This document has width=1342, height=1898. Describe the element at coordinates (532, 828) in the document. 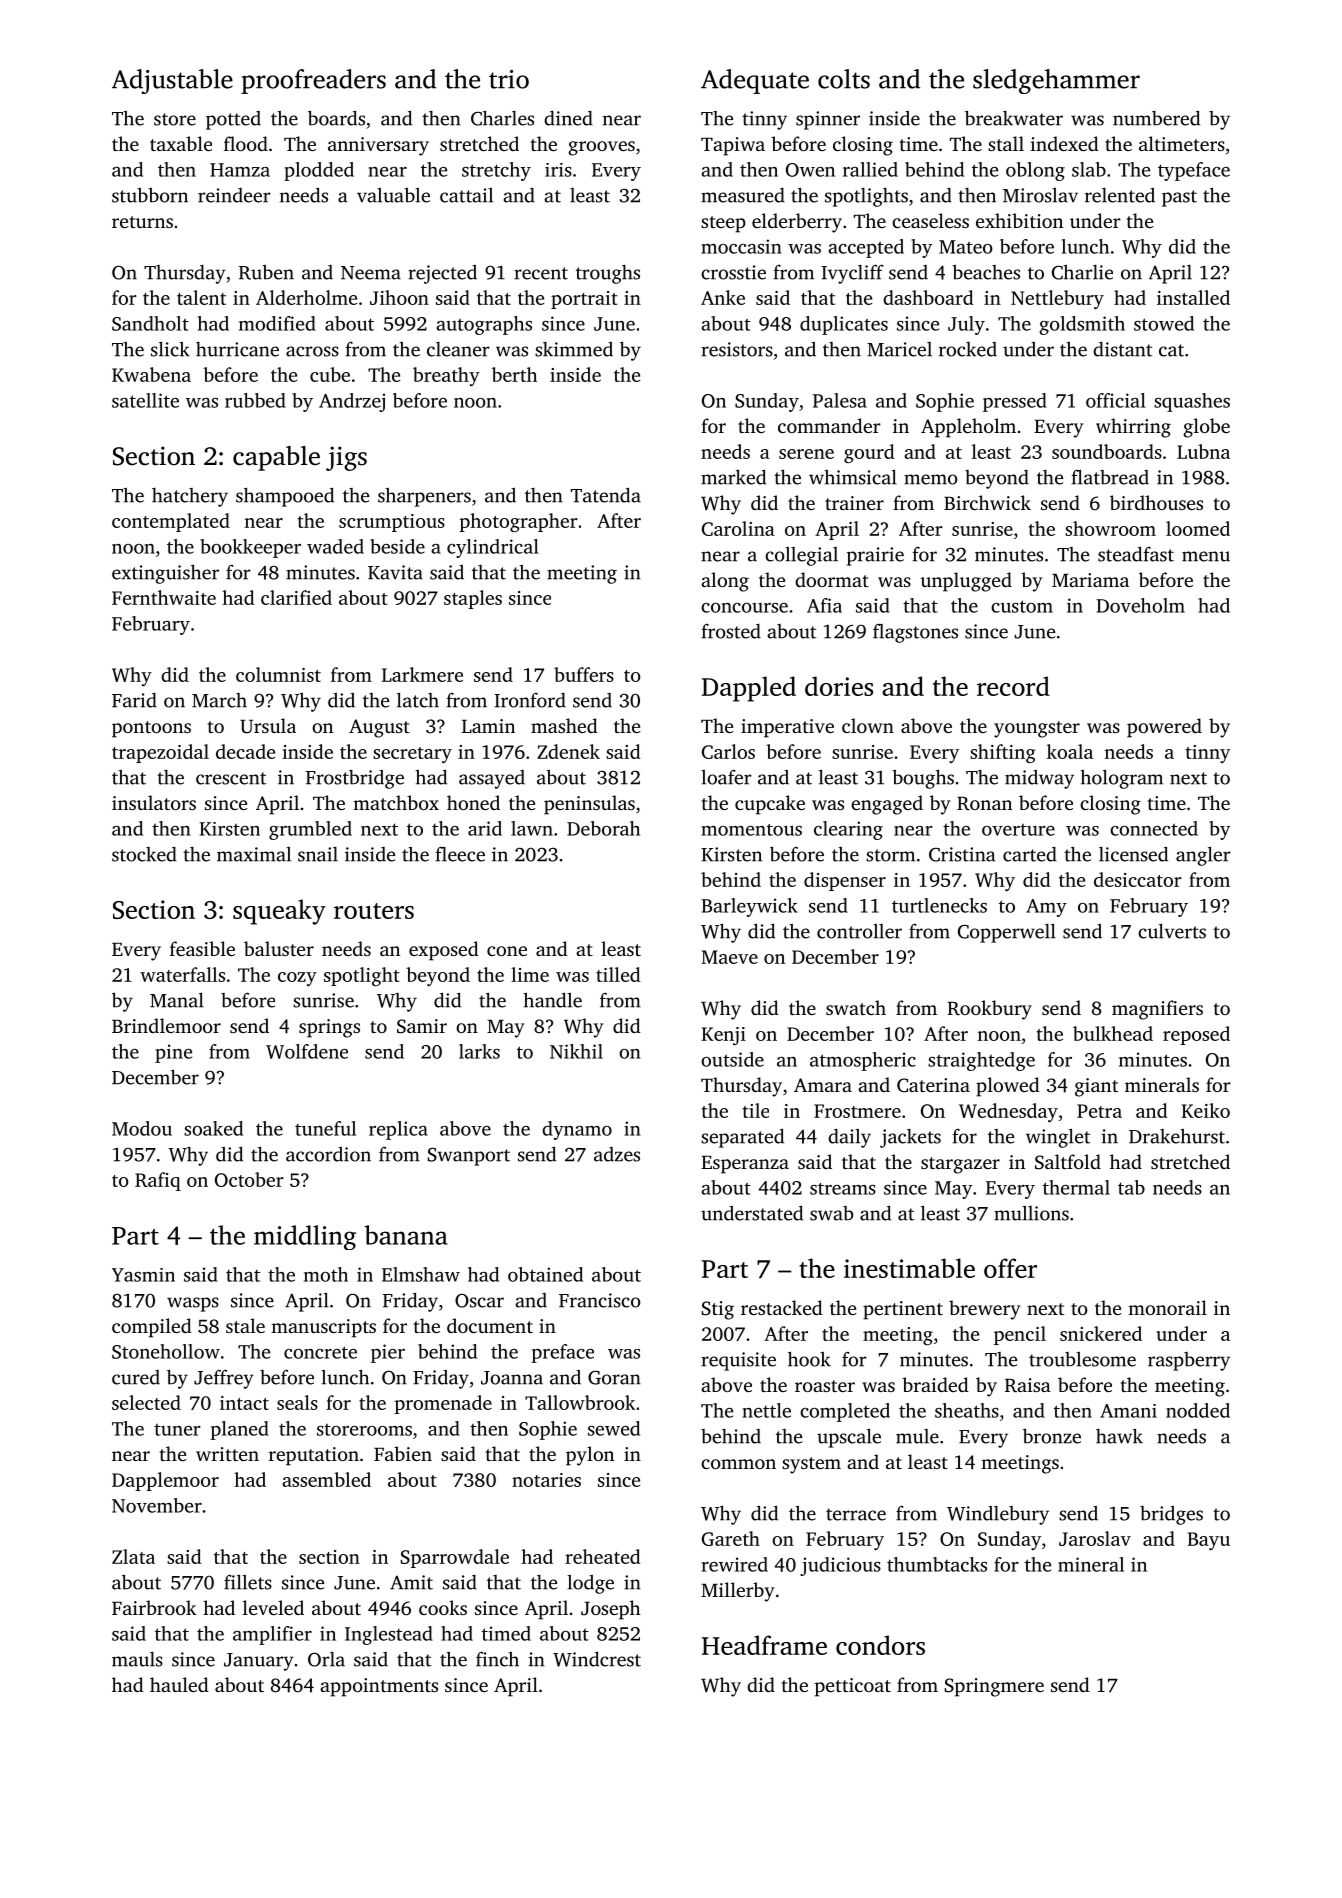

I see `lawn` at that location.
